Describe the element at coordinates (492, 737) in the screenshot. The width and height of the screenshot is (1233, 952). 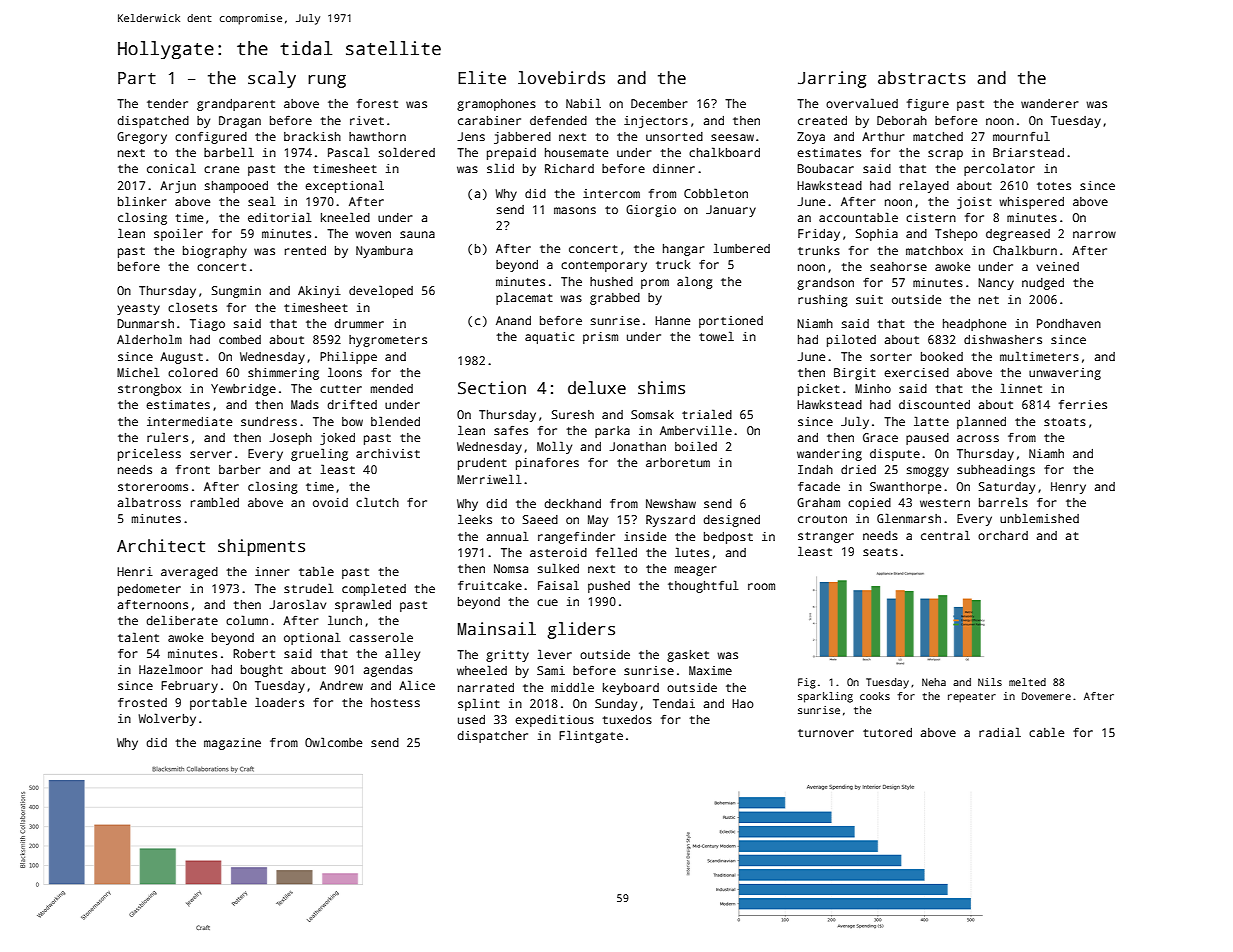
I see `dispatcher` at that location.
